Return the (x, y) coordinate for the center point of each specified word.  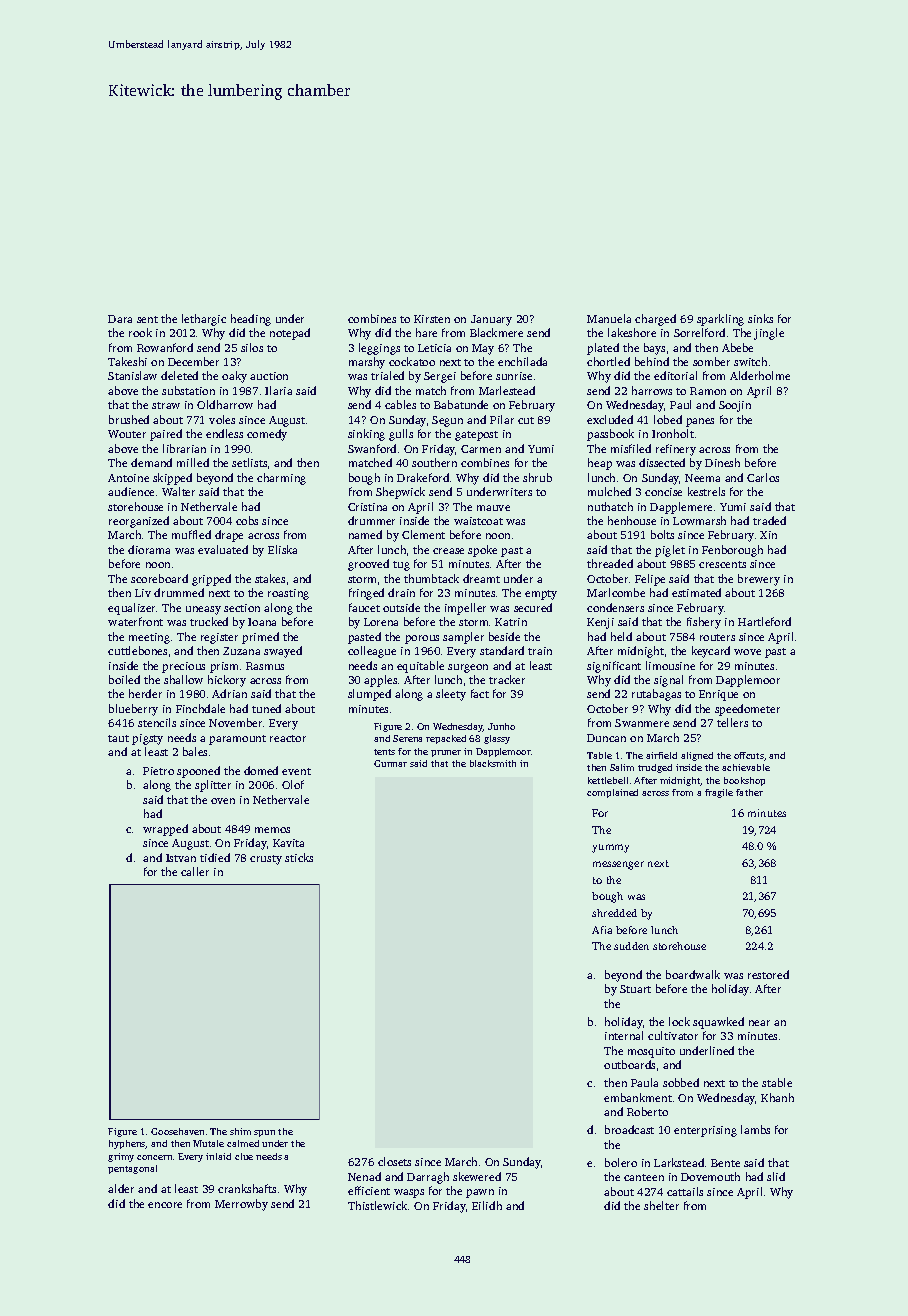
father (749, 792)
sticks (299, 857)
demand (151, 462)
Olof (293, 784)
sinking (366, 435)
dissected (662, 462)
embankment (638, 1097)
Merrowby (241, 1205)
